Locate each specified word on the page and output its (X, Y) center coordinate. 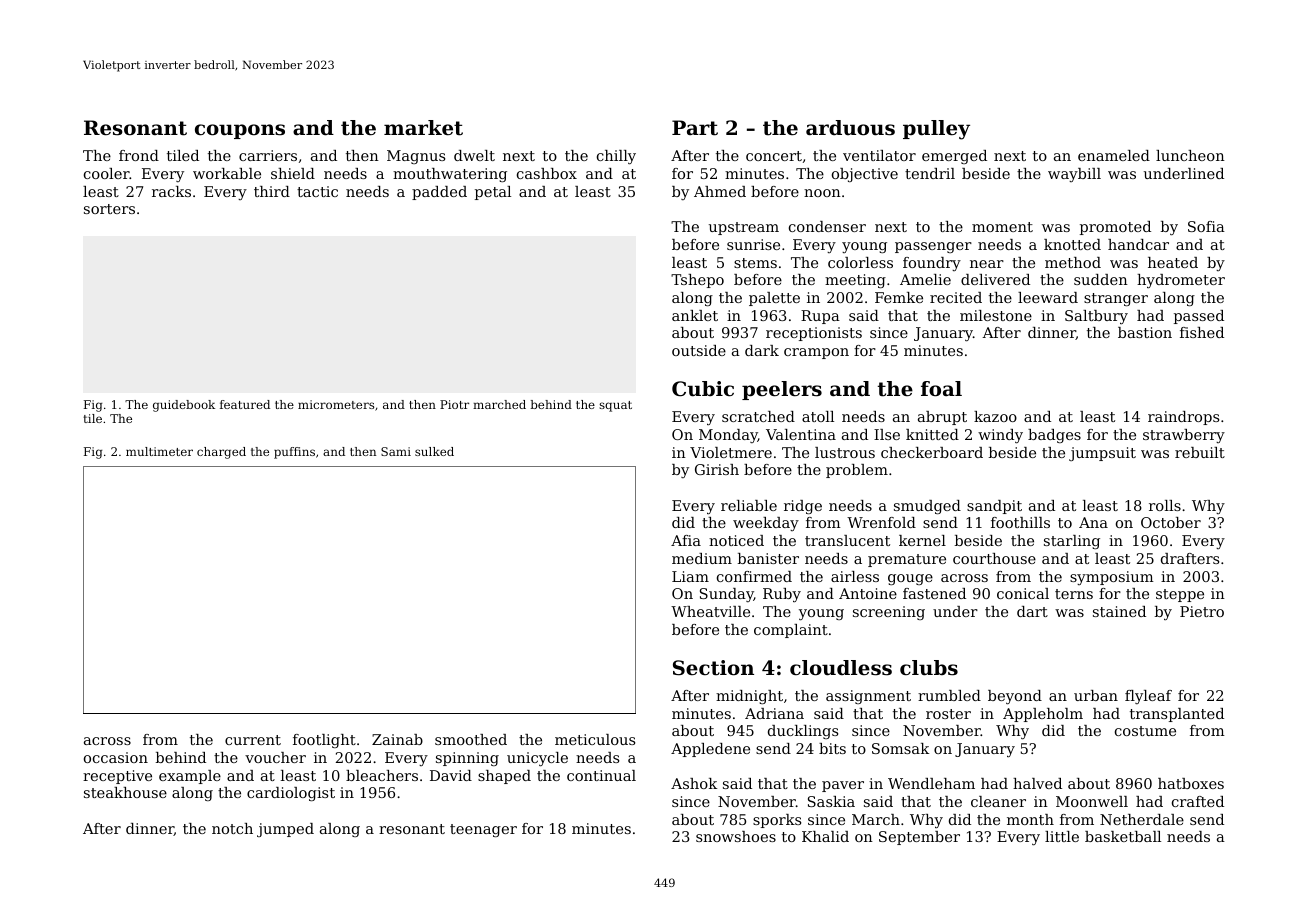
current (253, 740)
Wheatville (710, 611)
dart (1032, 611)
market (423, 128)
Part (695, 128)
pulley (936, 130)
